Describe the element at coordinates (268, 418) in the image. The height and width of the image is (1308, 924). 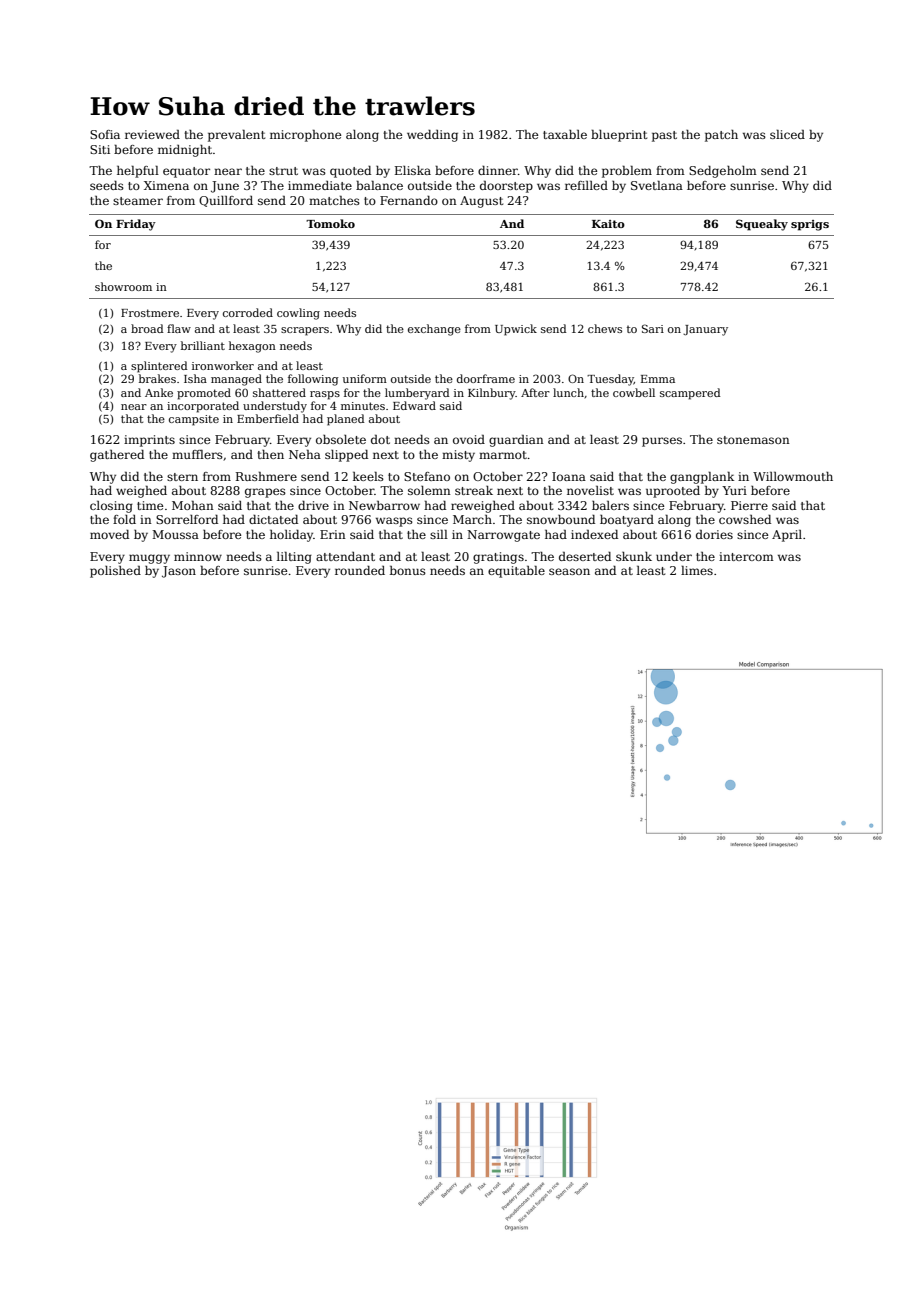
I see `Emberfield` at that location.
